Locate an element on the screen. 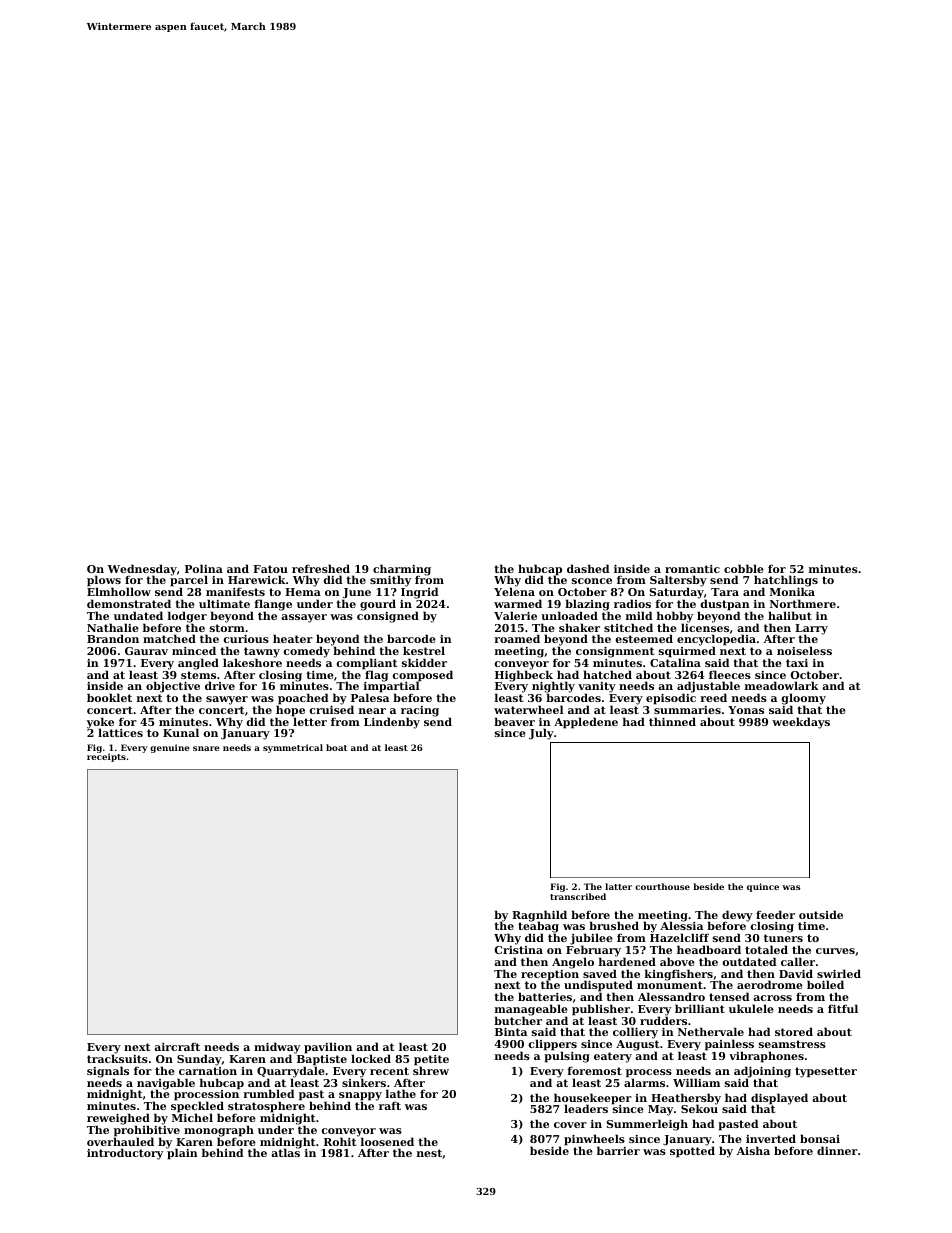  tracksuits is located at coordinates (117, 1059).
